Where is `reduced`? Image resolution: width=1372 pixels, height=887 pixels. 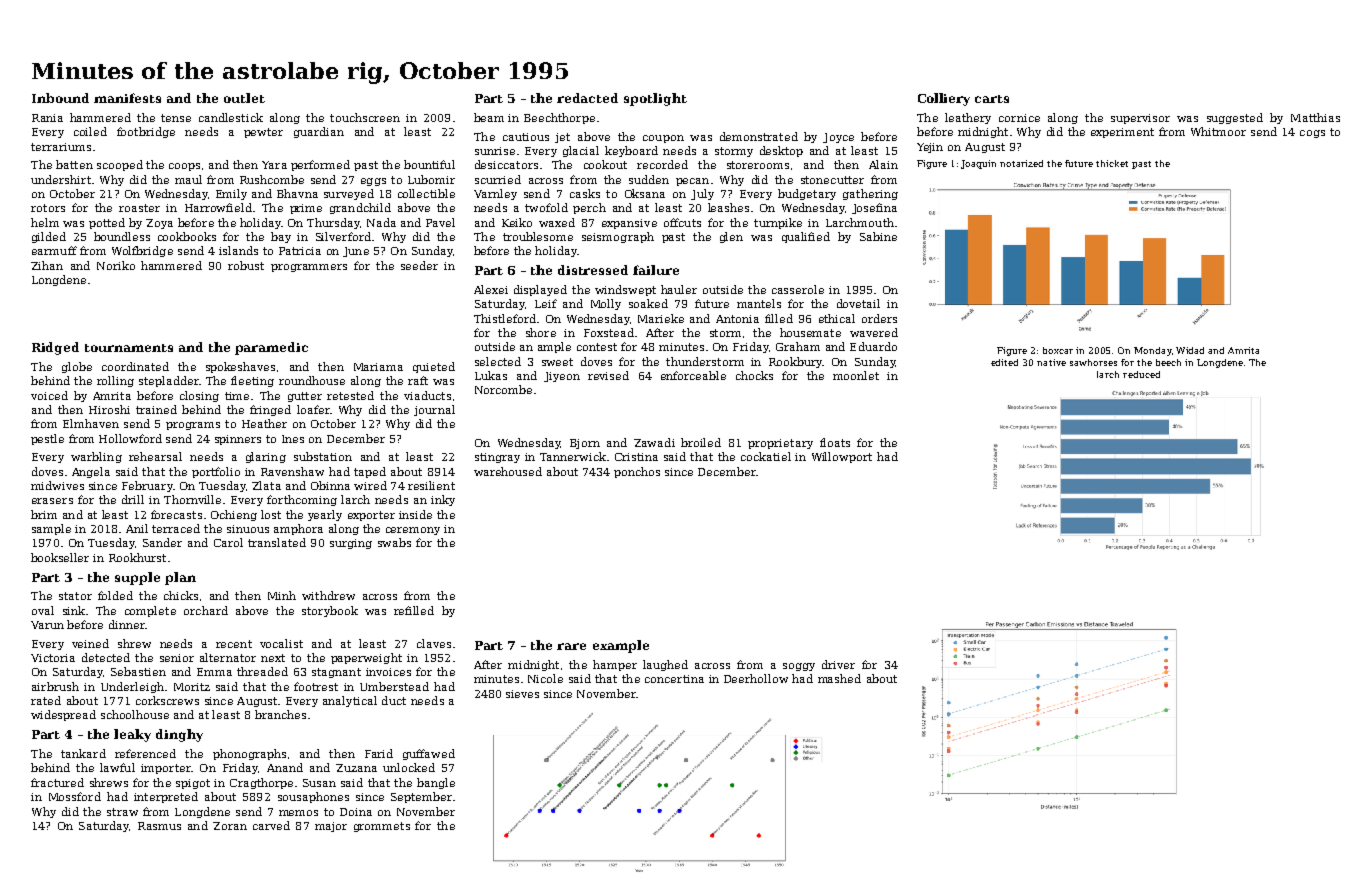
reduced is located at coordinates (1141, 374).
